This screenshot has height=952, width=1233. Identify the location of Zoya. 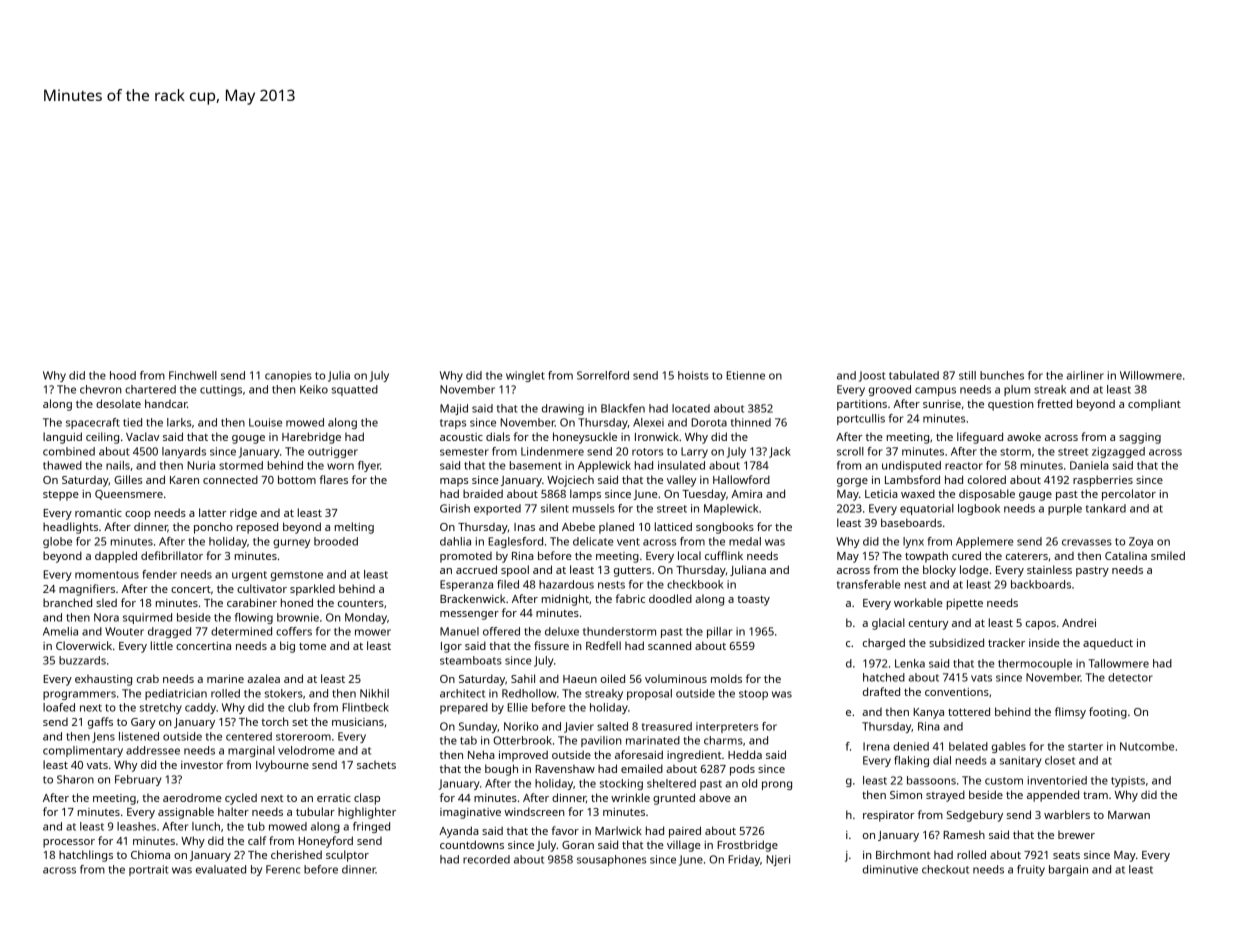
(1141, 542).
